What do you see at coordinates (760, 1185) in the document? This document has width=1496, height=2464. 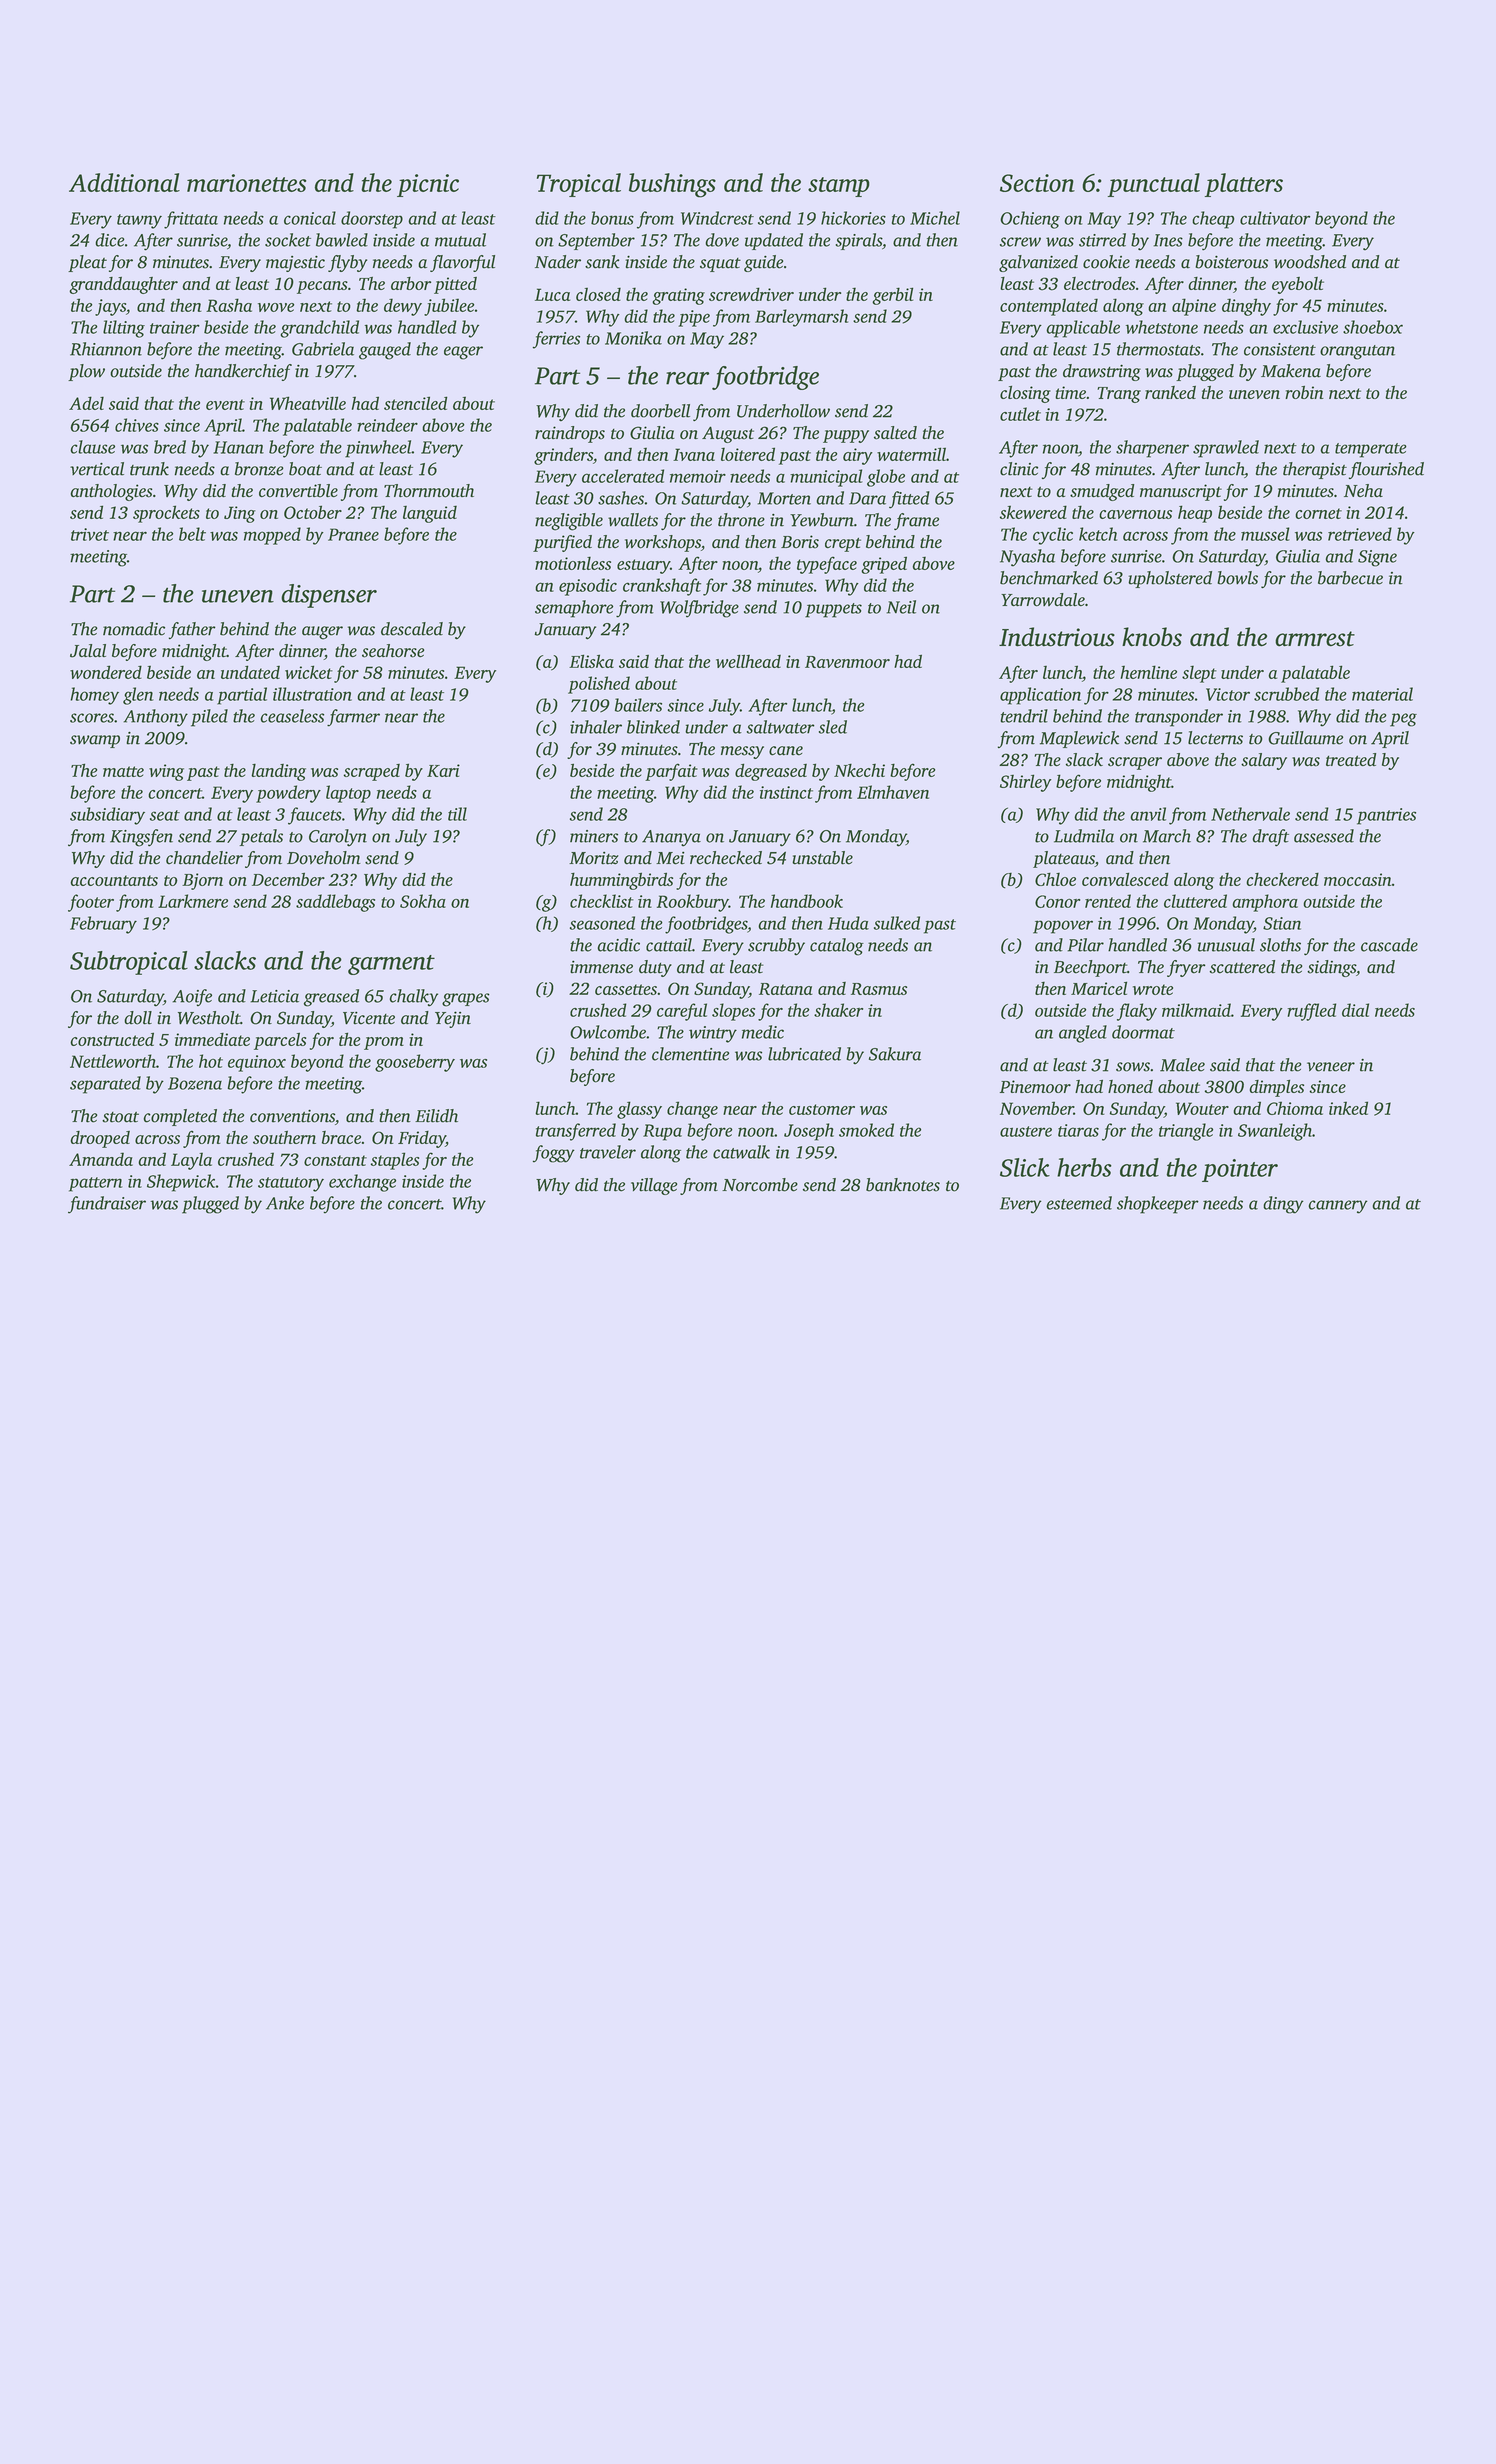 I see `Norcombe` at bounding box center [760, 1185].
